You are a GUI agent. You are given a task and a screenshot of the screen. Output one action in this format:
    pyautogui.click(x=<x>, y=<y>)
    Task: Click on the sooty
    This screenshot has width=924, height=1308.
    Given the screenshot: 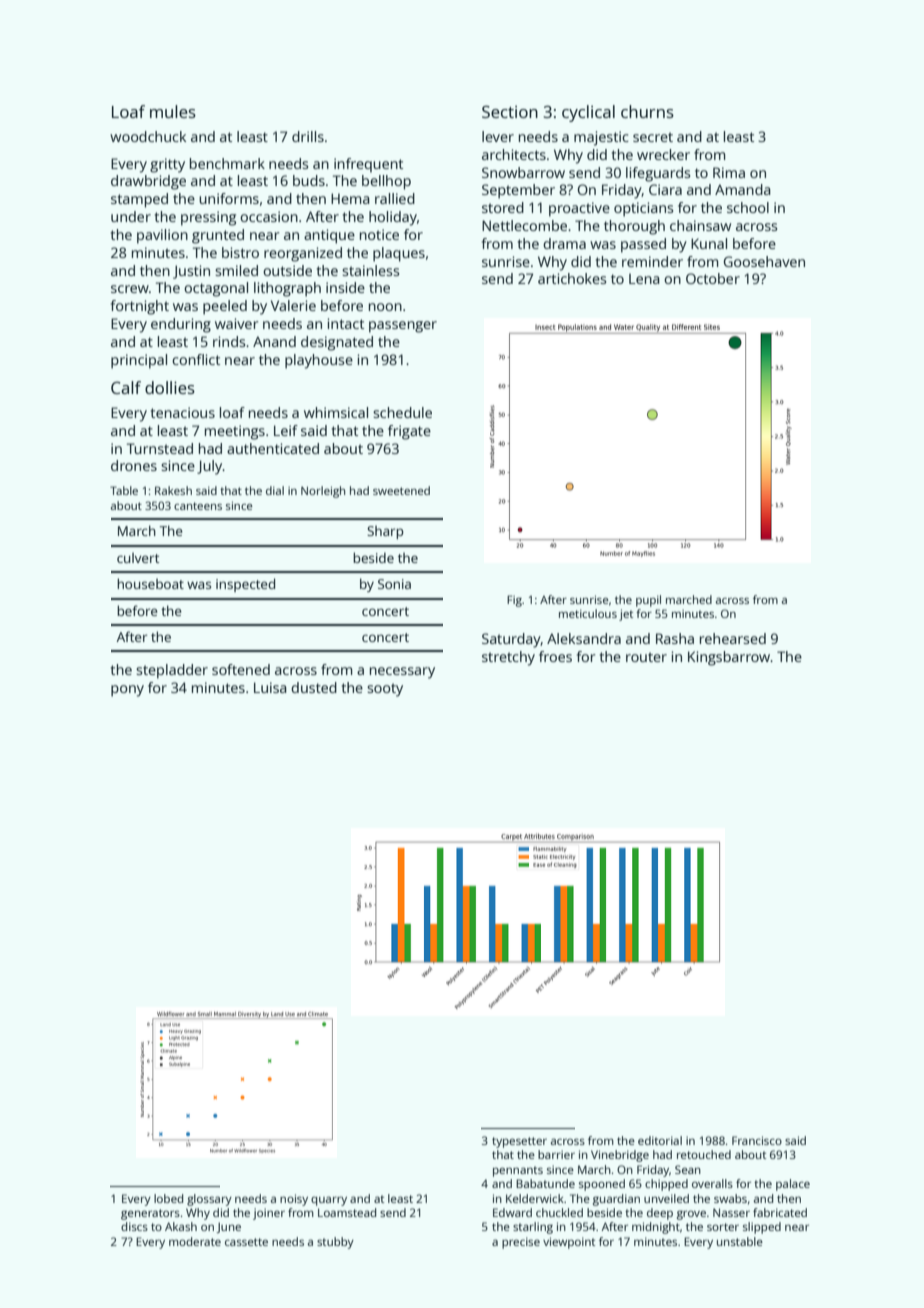 What is the action you would take?
    pyautogui.click(x=385, y=690)
